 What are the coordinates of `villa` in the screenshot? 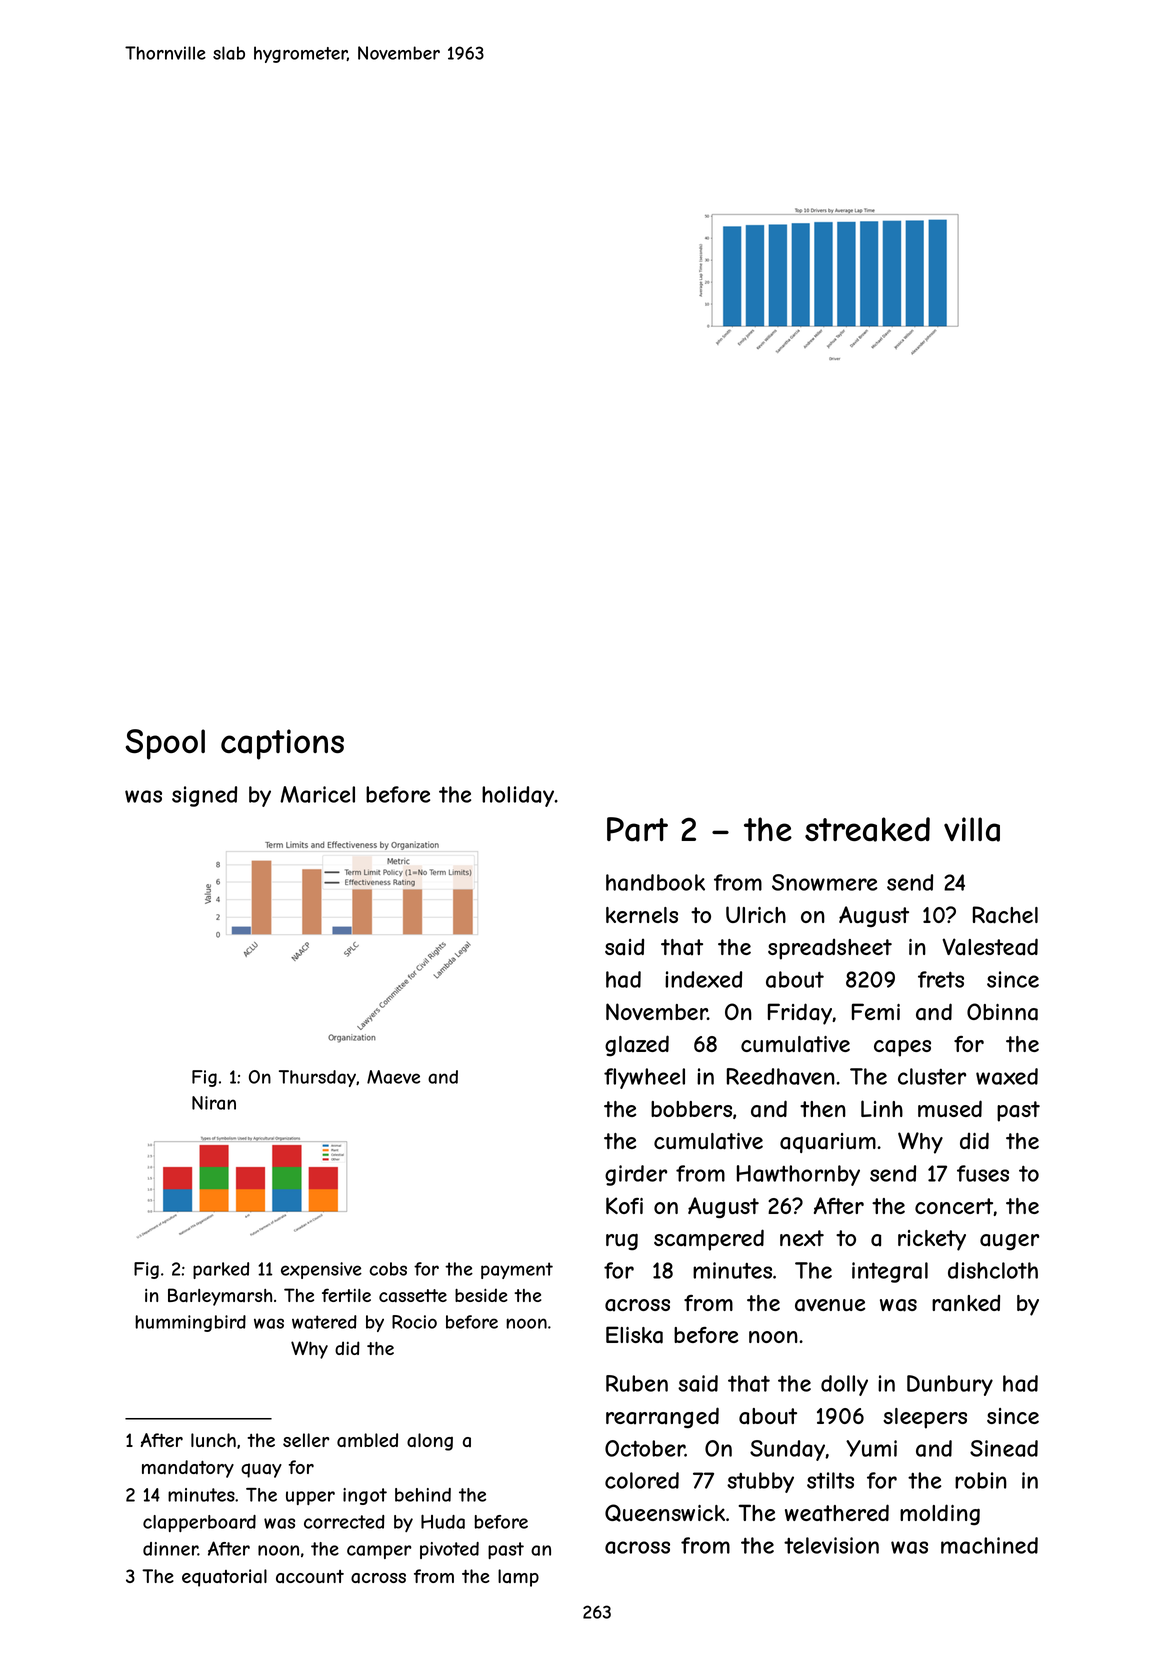 It's located at (972, 829).
